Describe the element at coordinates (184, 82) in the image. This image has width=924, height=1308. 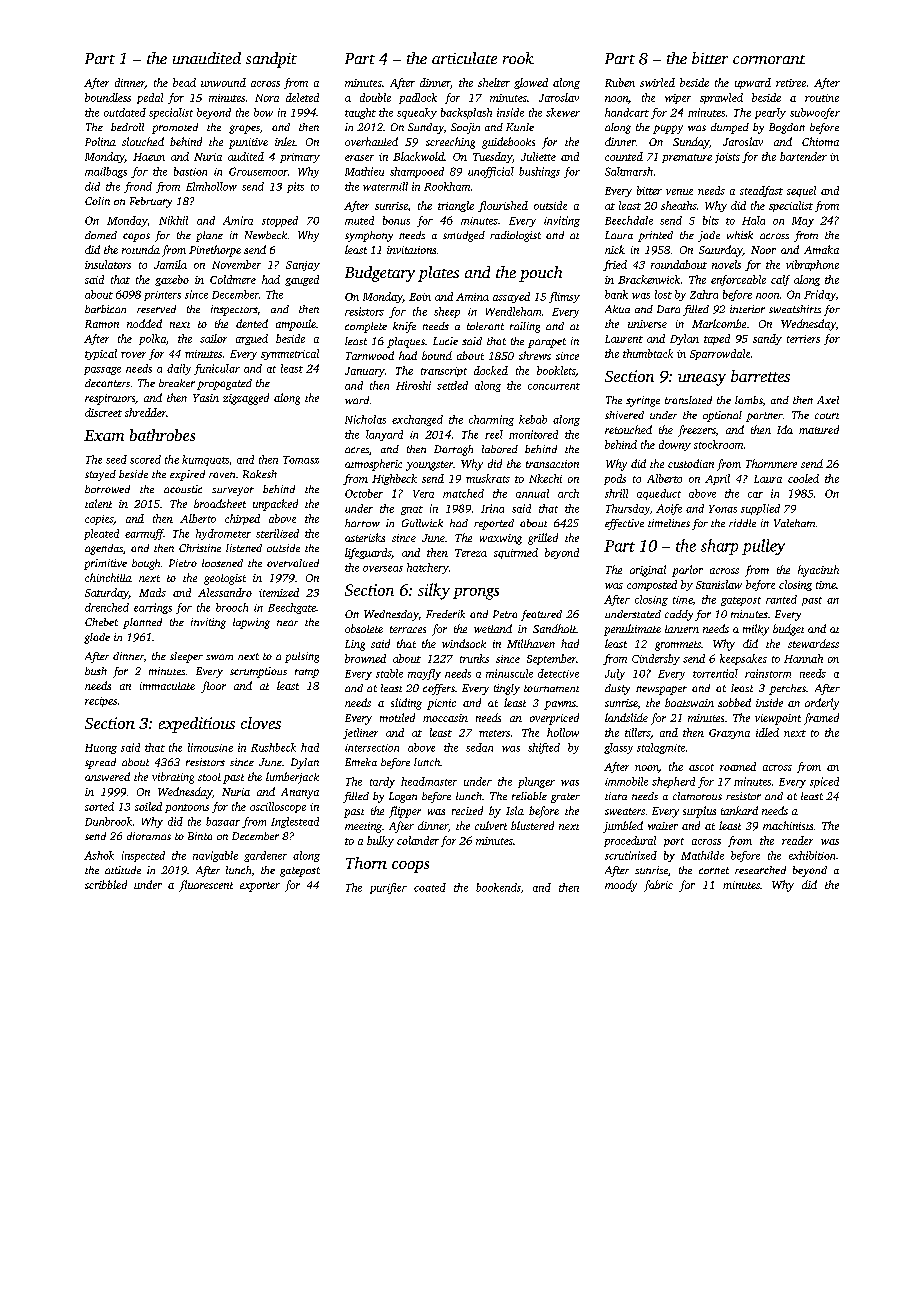
I see `bead` at that location.
